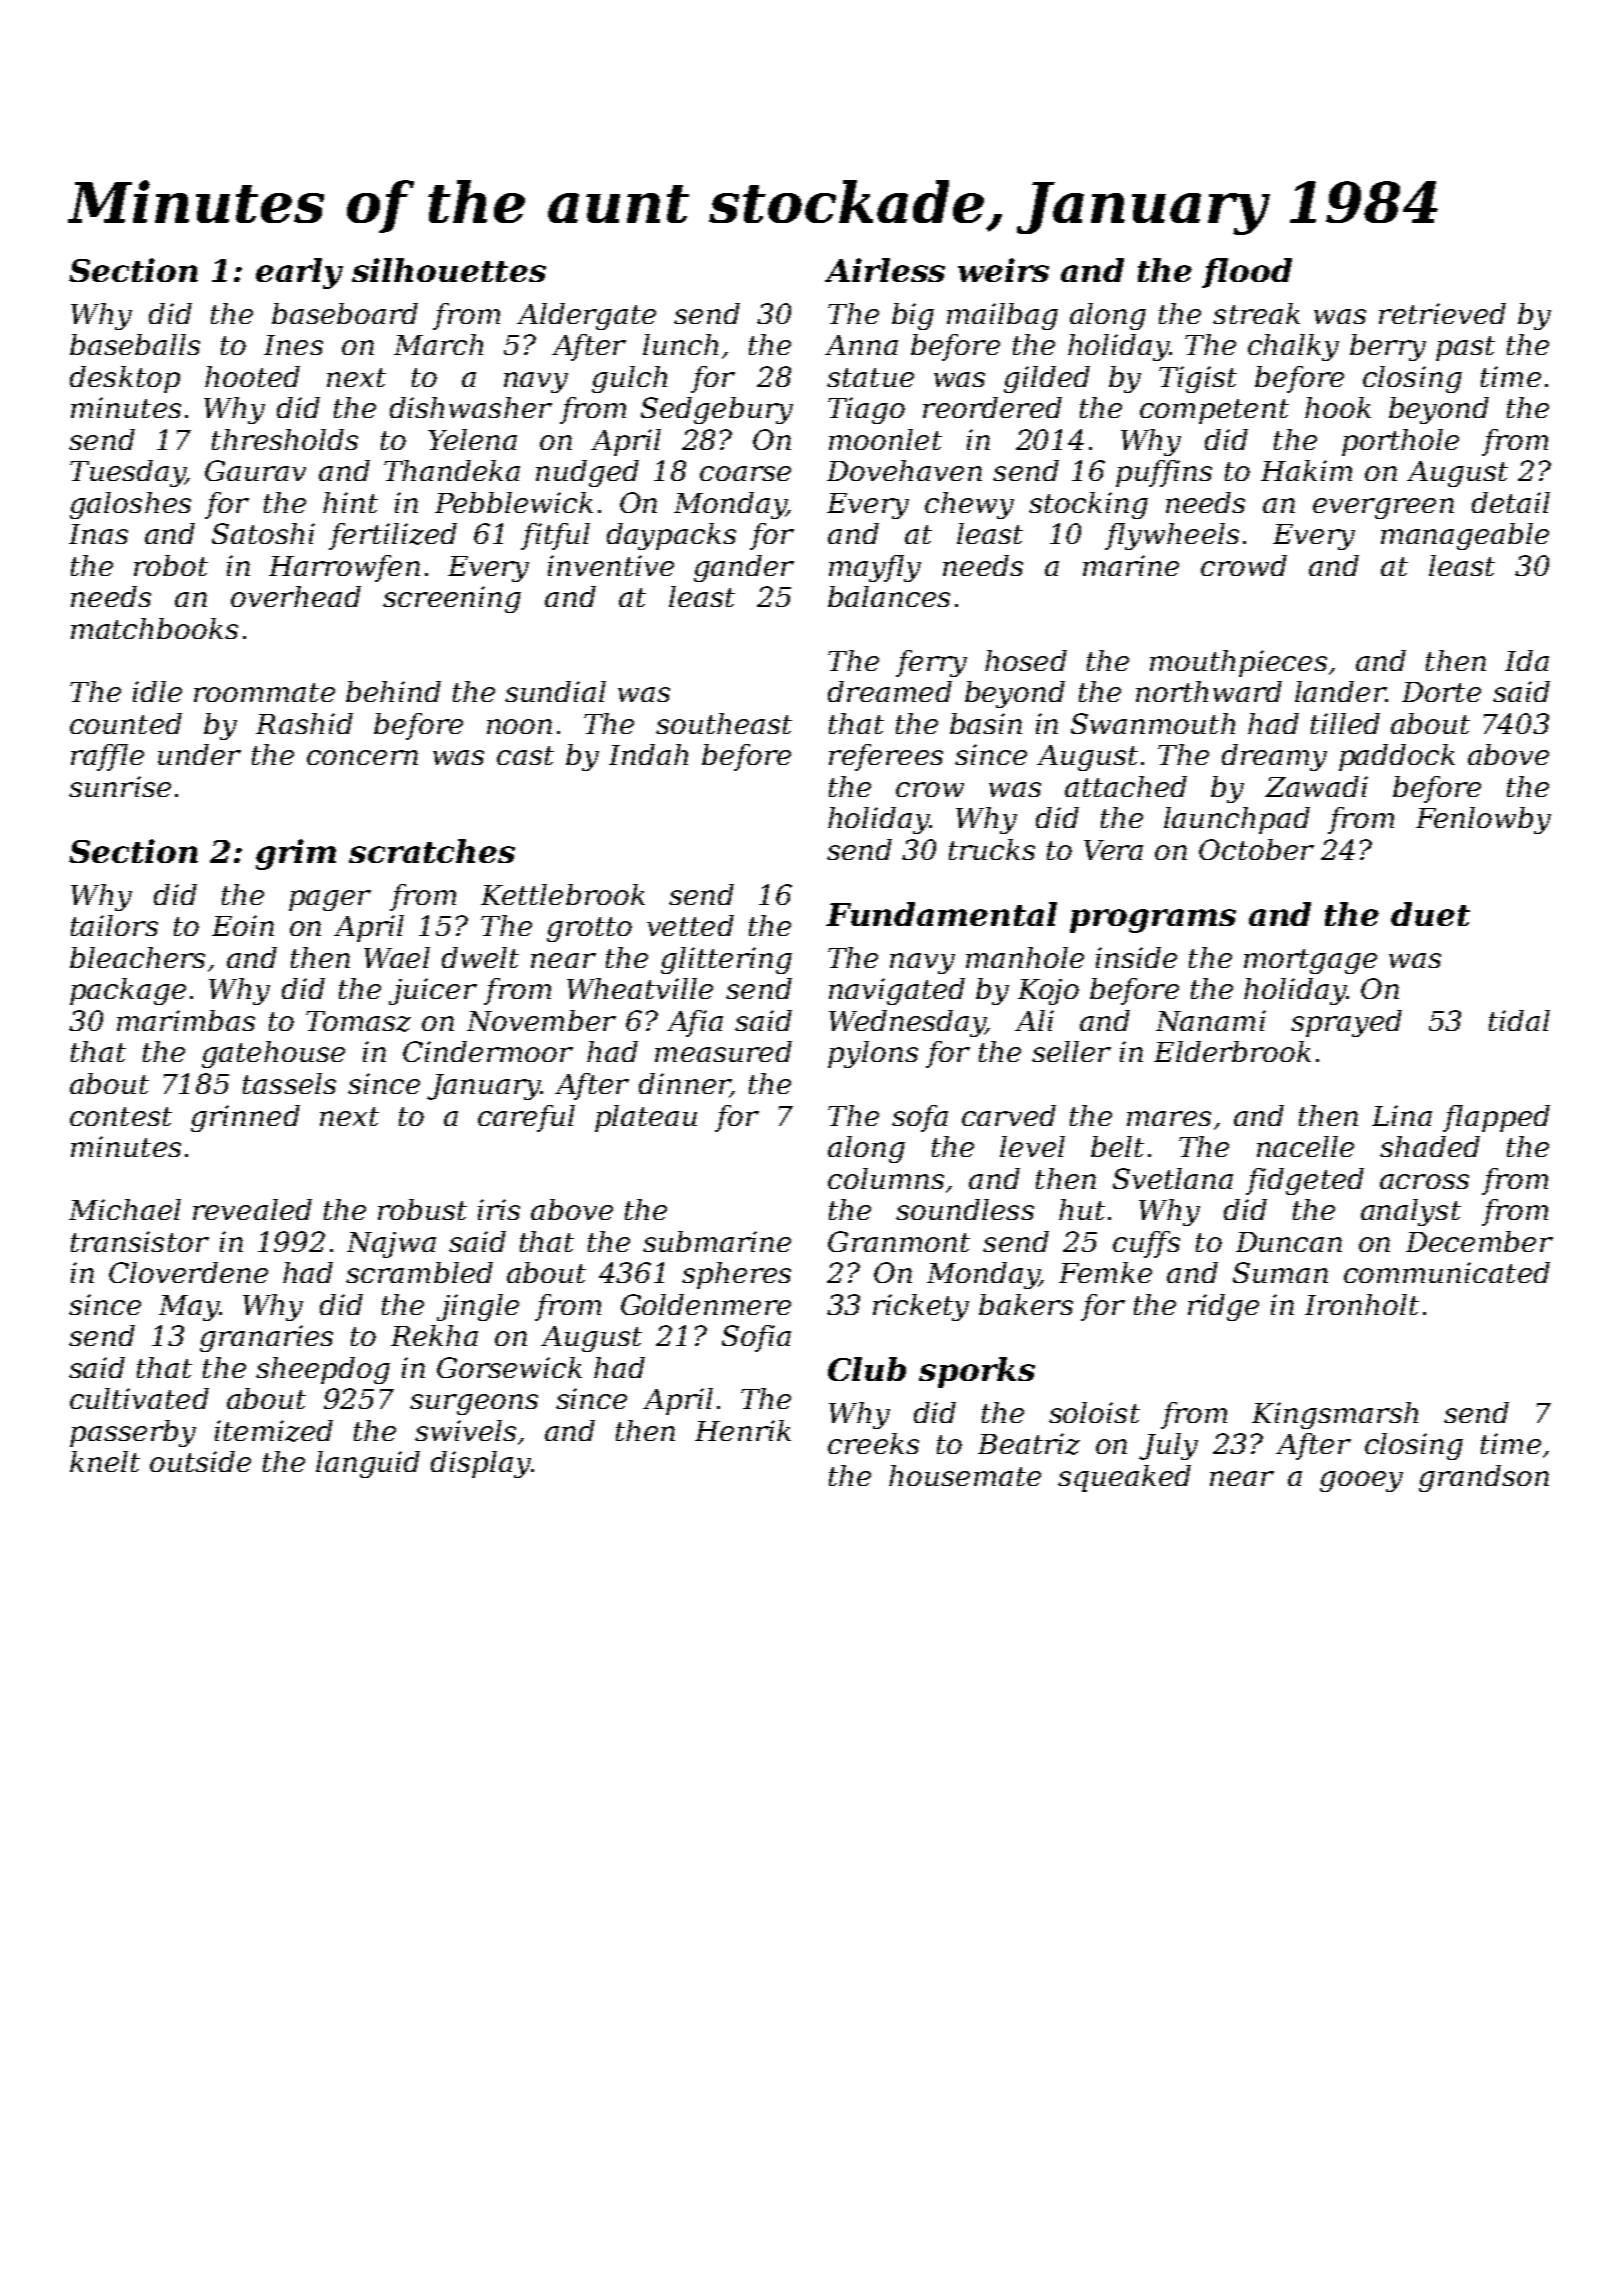 Image resolution: width=1620 pixels, height=2292 pixels. I want to click on trucks, so click(992, 849).
